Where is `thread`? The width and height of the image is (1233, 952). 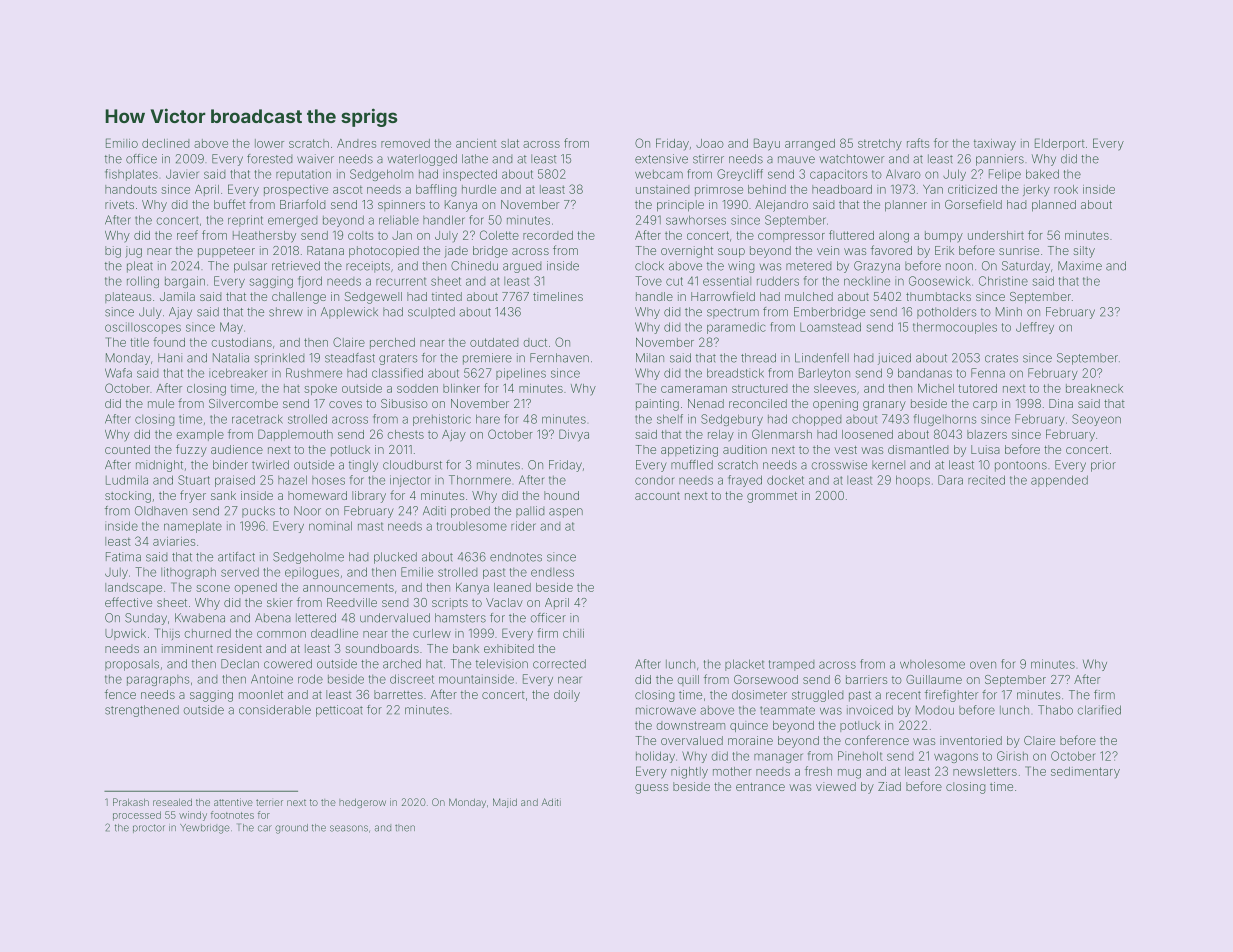 thread is located at coordinates (758, 358).
